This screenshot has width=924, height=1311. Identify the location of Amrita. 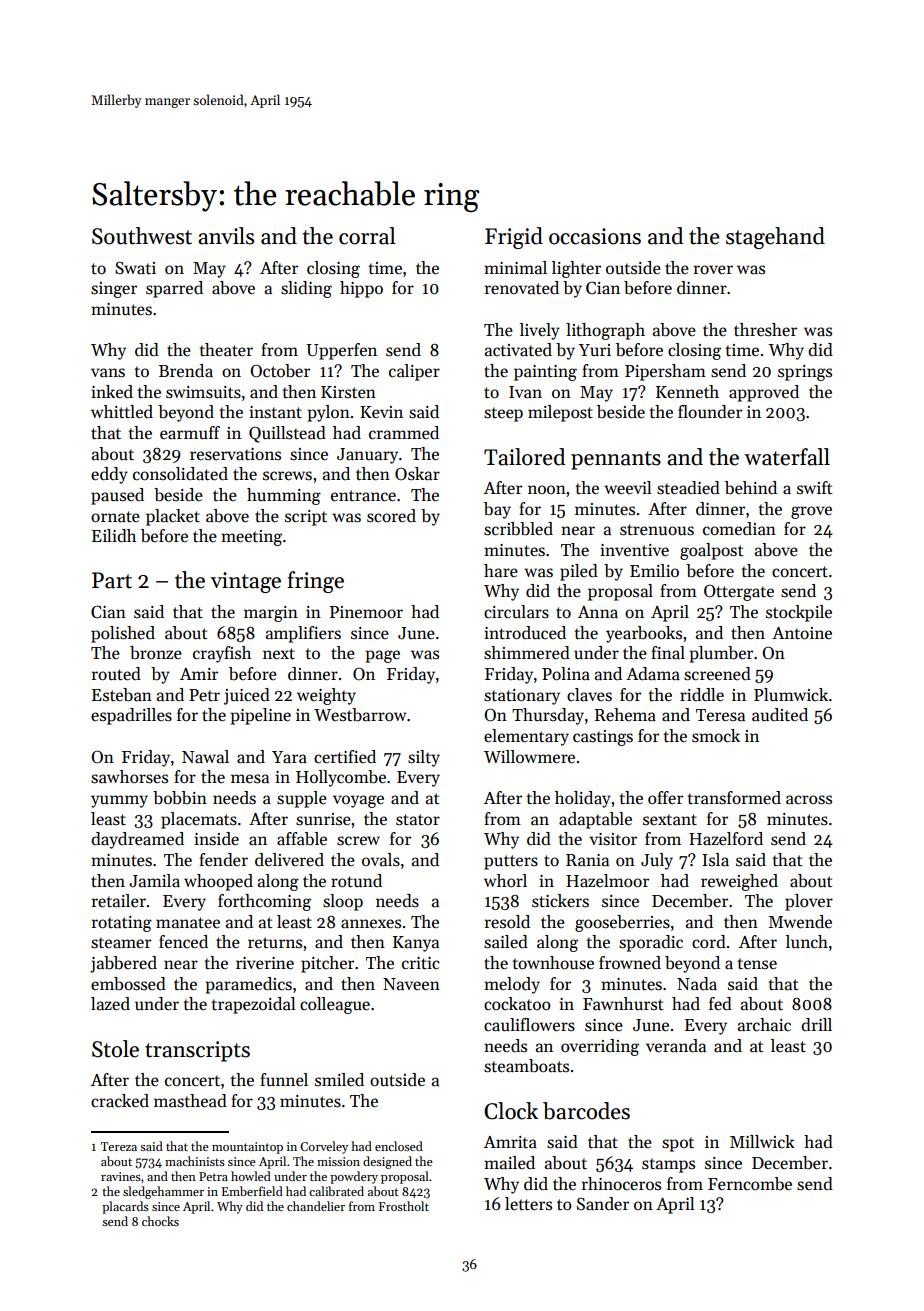
(510, 1142).
